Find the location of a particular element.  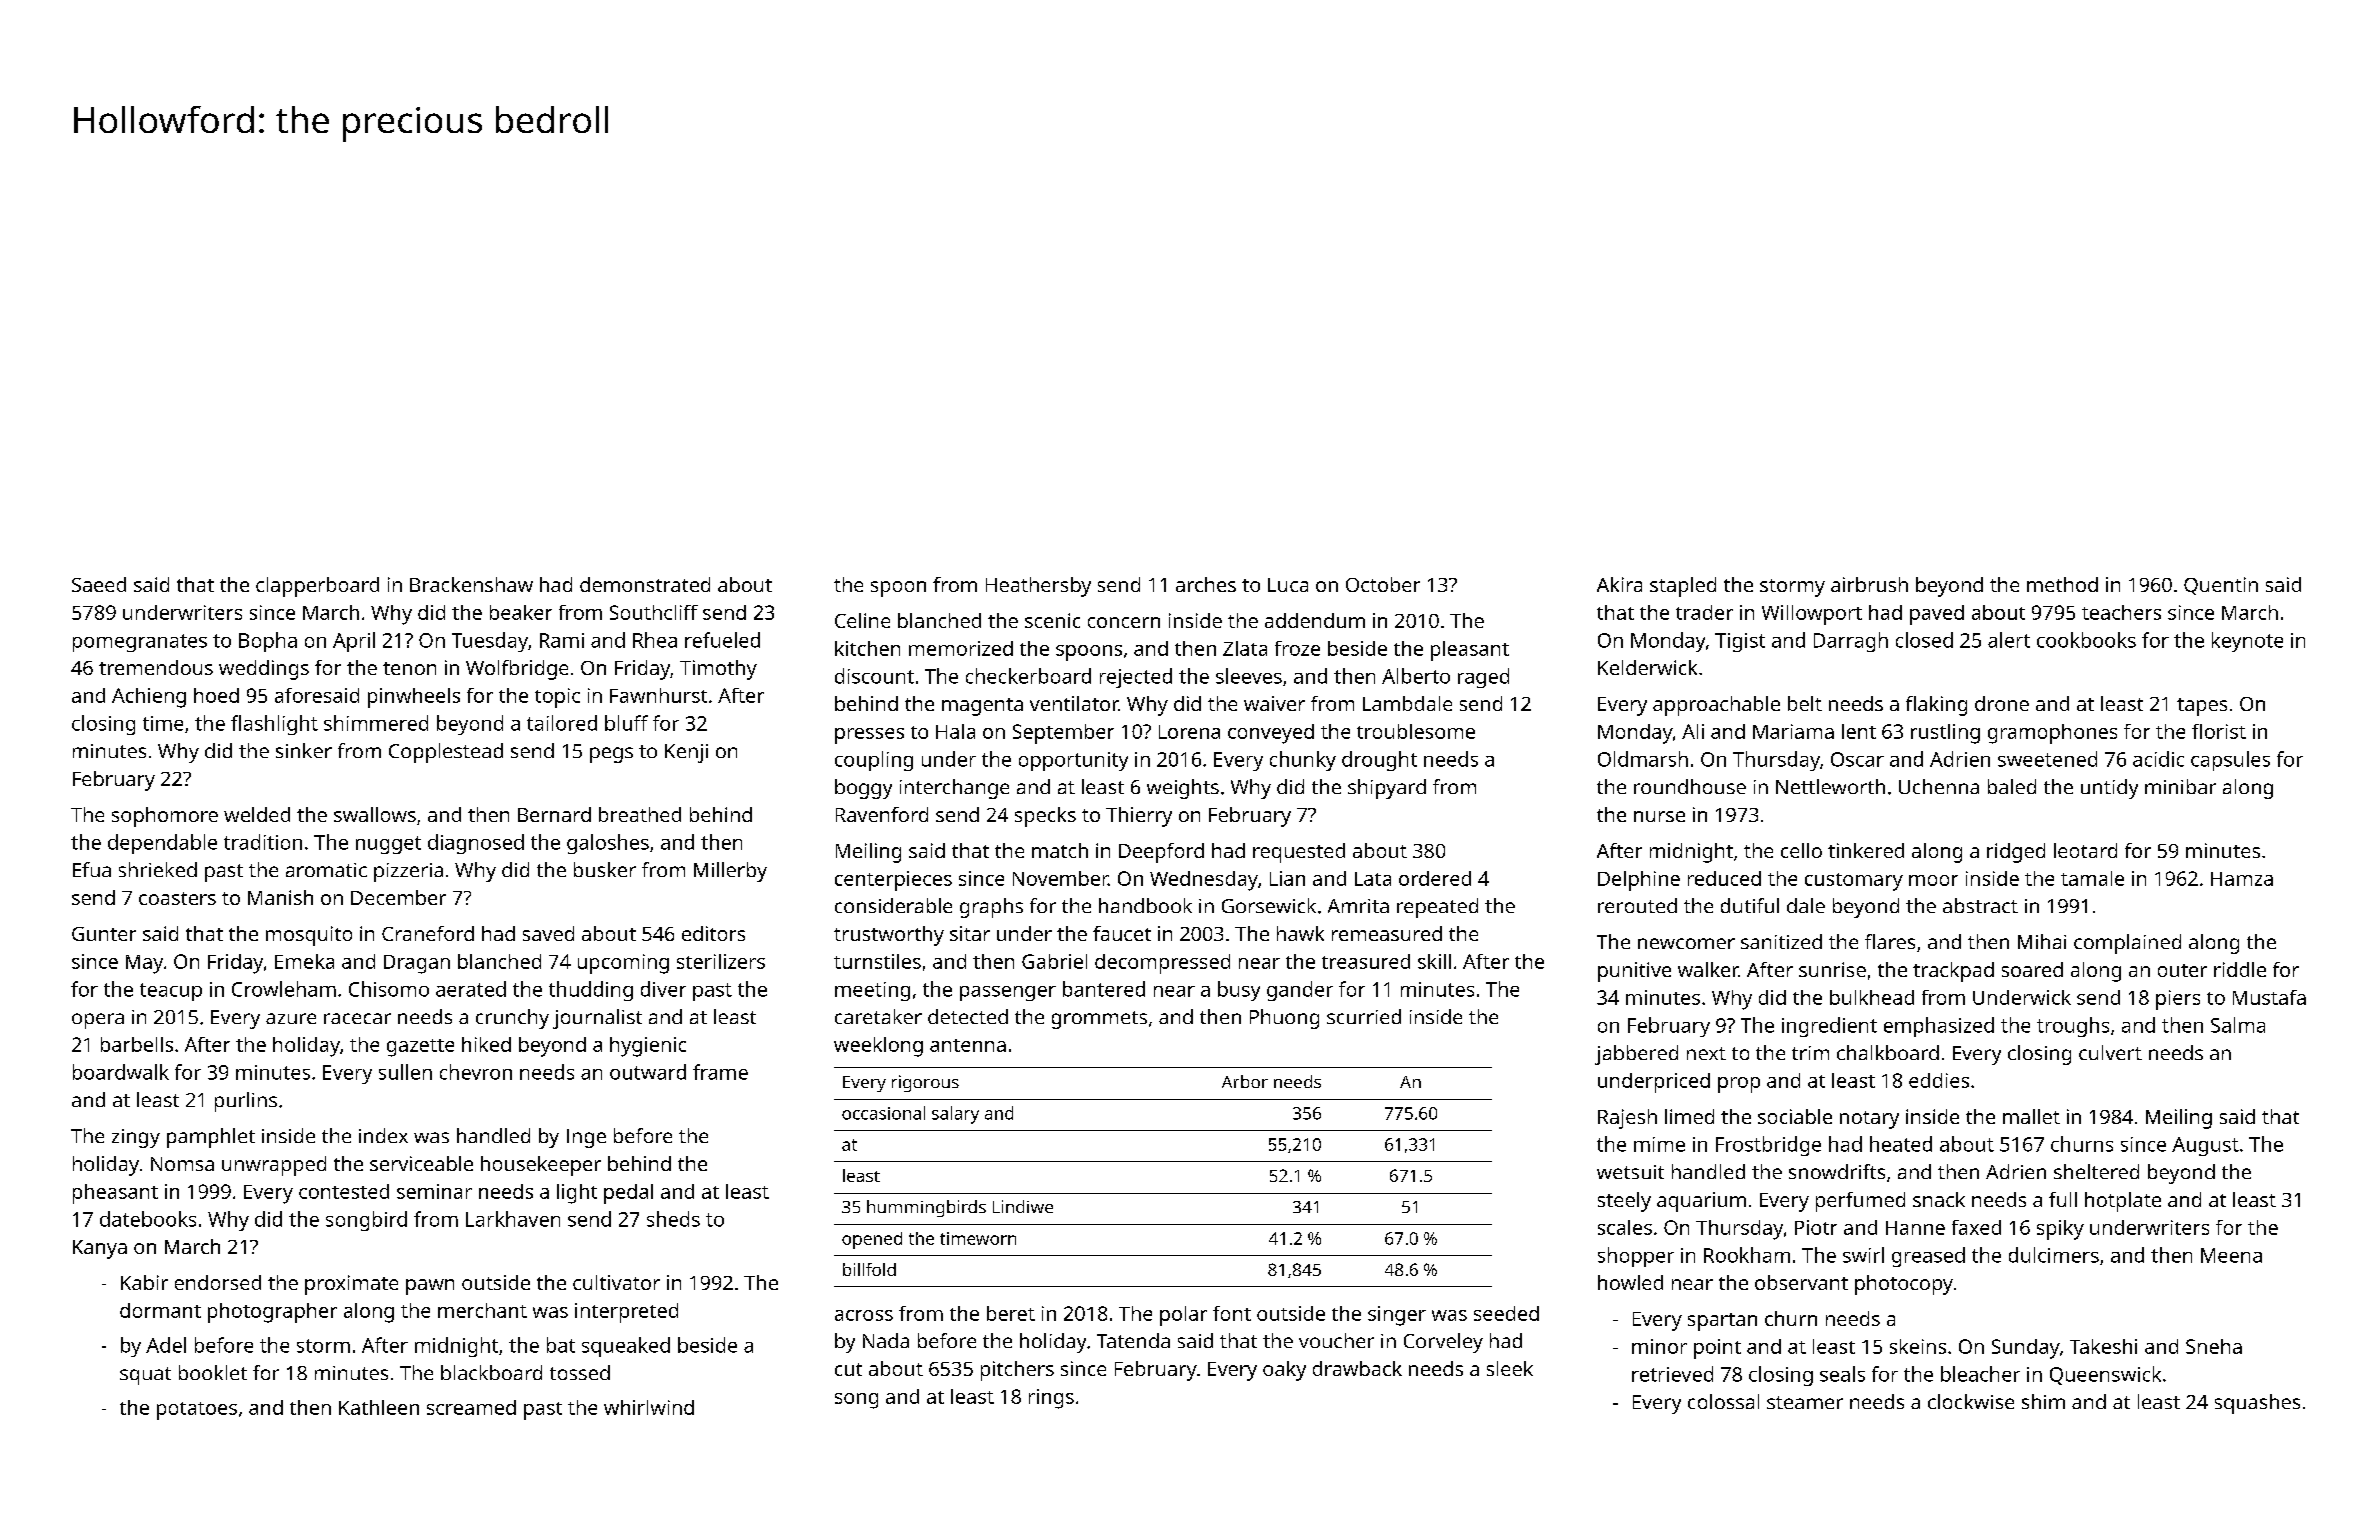

hygienic is located at coordinates (648, 1047).
